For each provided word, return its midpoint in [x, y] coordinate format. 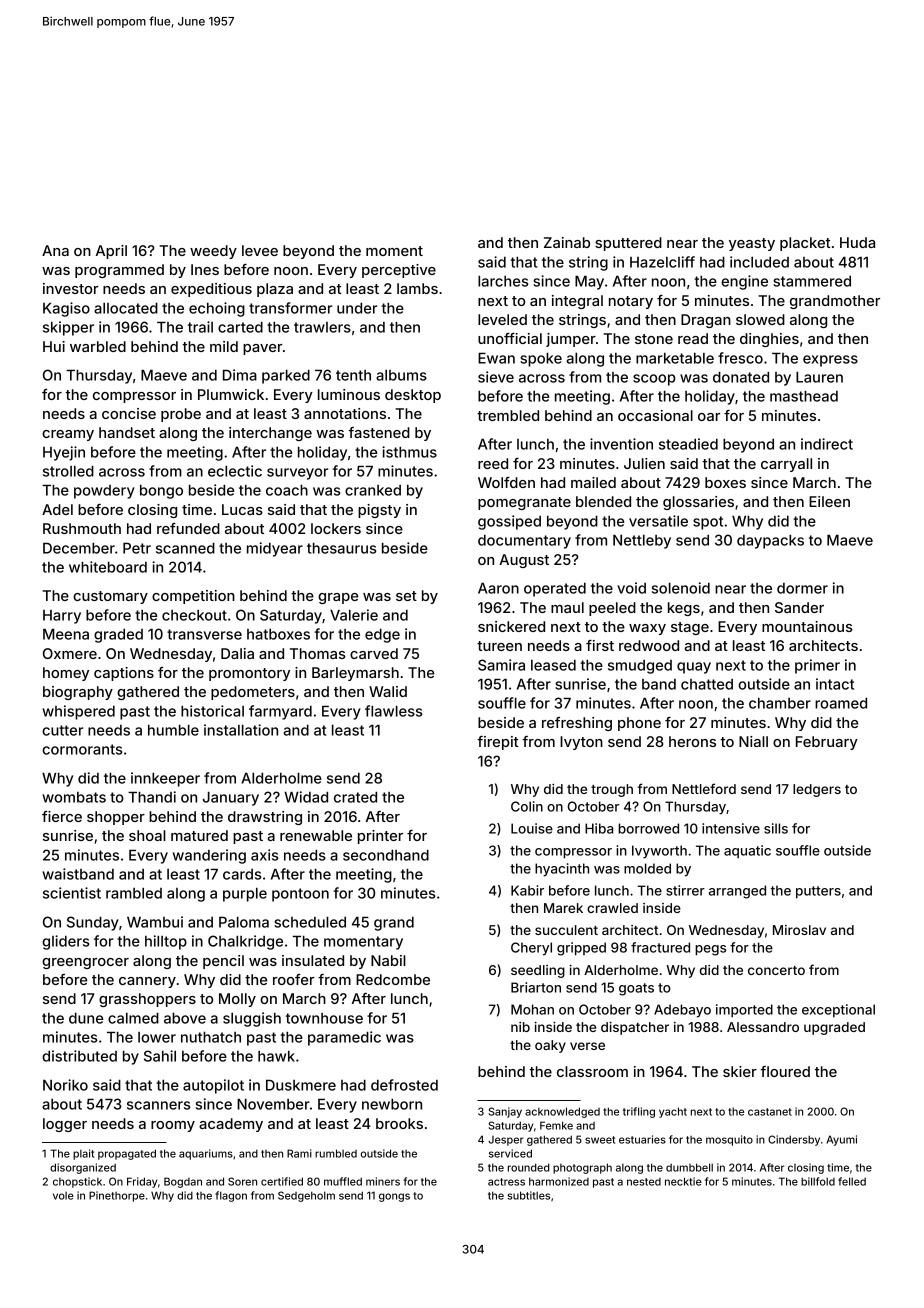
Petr [137, 548]
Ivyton [581, 743]
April [111, 252]
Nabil [388, 960]
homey [66, 674]
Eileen [829, 501]
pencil [223, 962]
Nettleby [642, 542]
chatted [707, 684]
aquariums [206, 1154]
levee [260, 250]
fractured [660, 947]
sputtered [628, 244]
